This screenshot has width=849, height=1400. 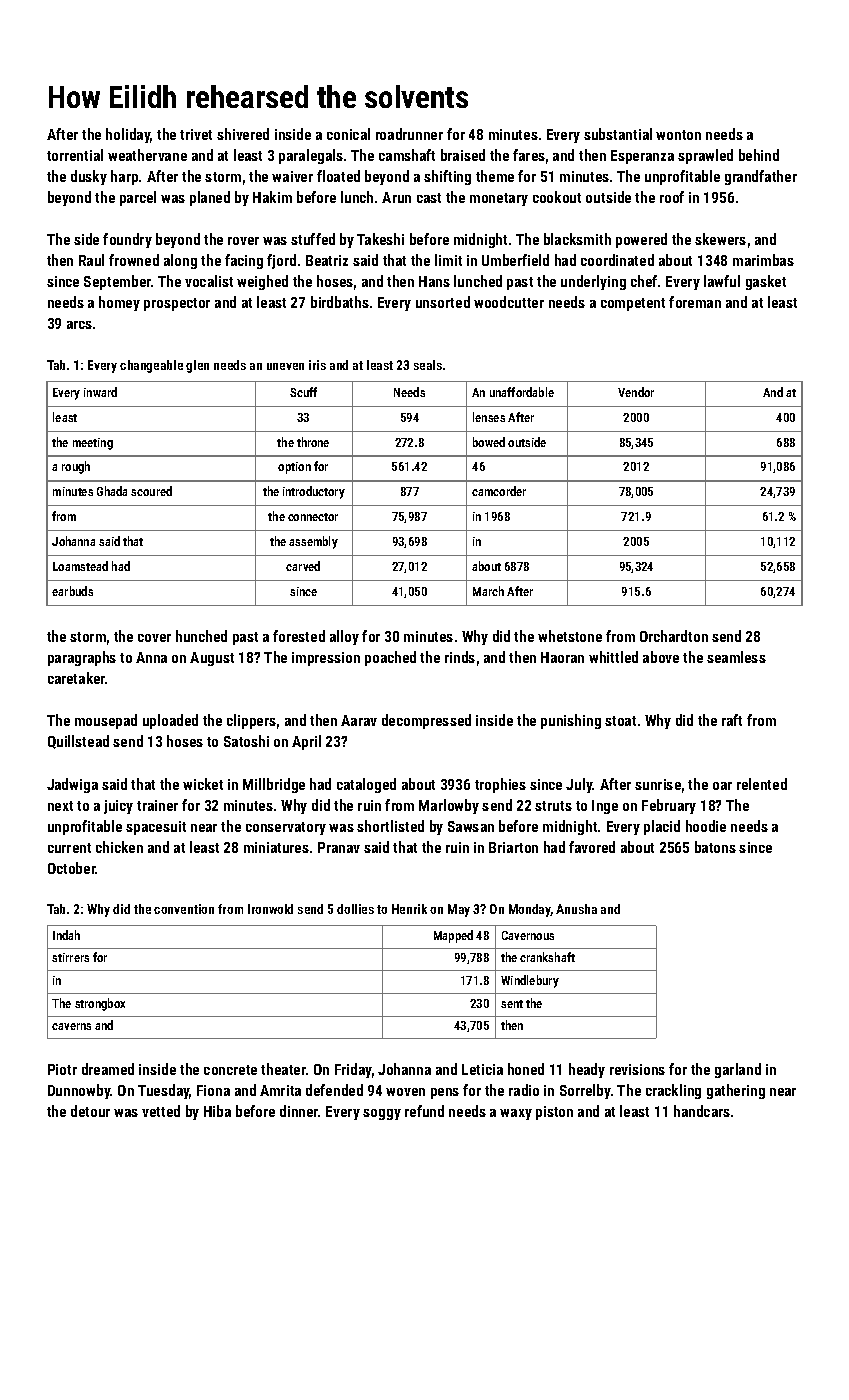 What do you see at coordinates (112, 491) in the screenshot?
I see `Ghada` at bounding box center [112, 491].
